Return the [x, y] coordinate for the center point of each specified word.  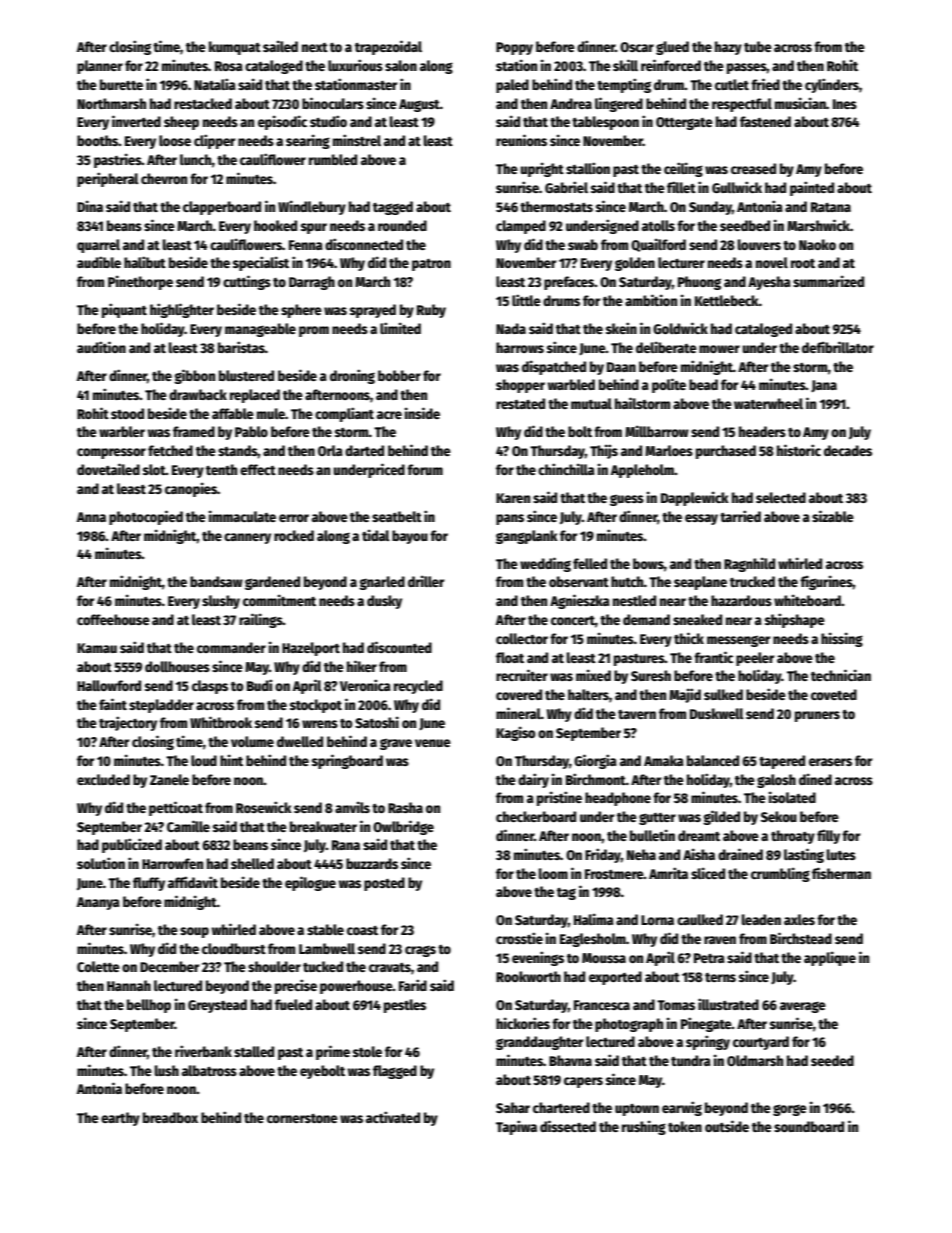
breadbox [170, 1117]
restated [520, 403]
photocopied [146, 517]
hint [231, 760]
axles [799, 919]
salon [401, 65]
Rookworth [528, 976]
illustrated [728, 1004]
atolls [658, 225]
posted [384, 884]
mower [719, 349]
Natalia [215, 84]
